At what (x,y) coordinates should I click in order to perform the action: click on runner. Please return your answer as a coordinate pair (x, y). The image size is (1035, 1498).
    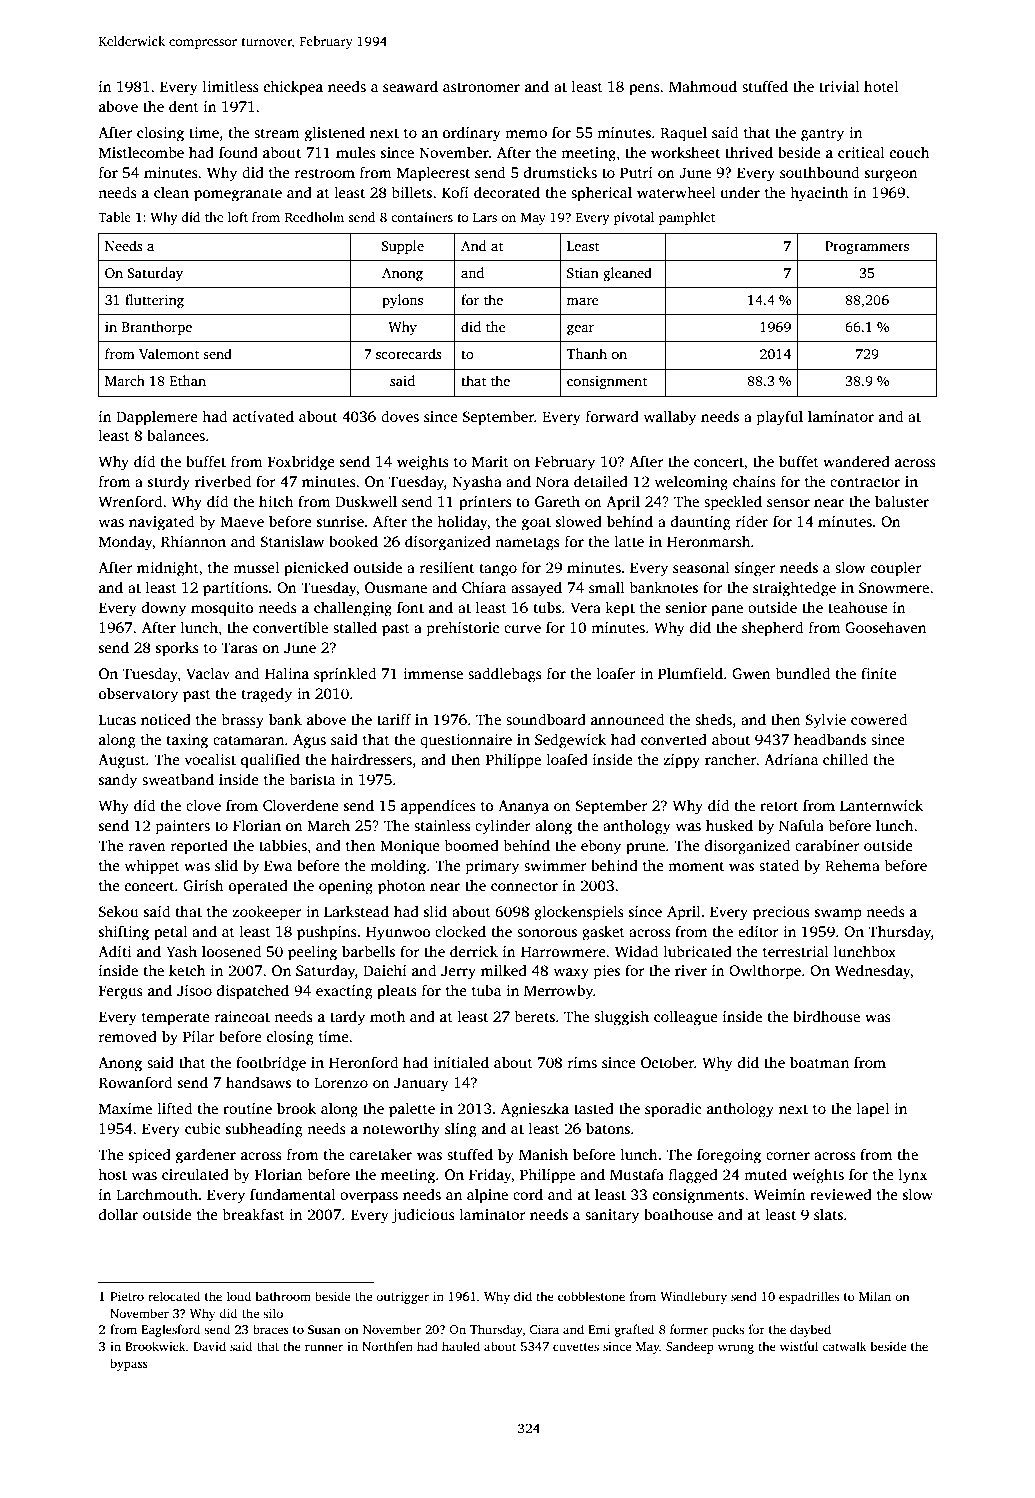
    Looking at the image, I should click on (324, 1347).
